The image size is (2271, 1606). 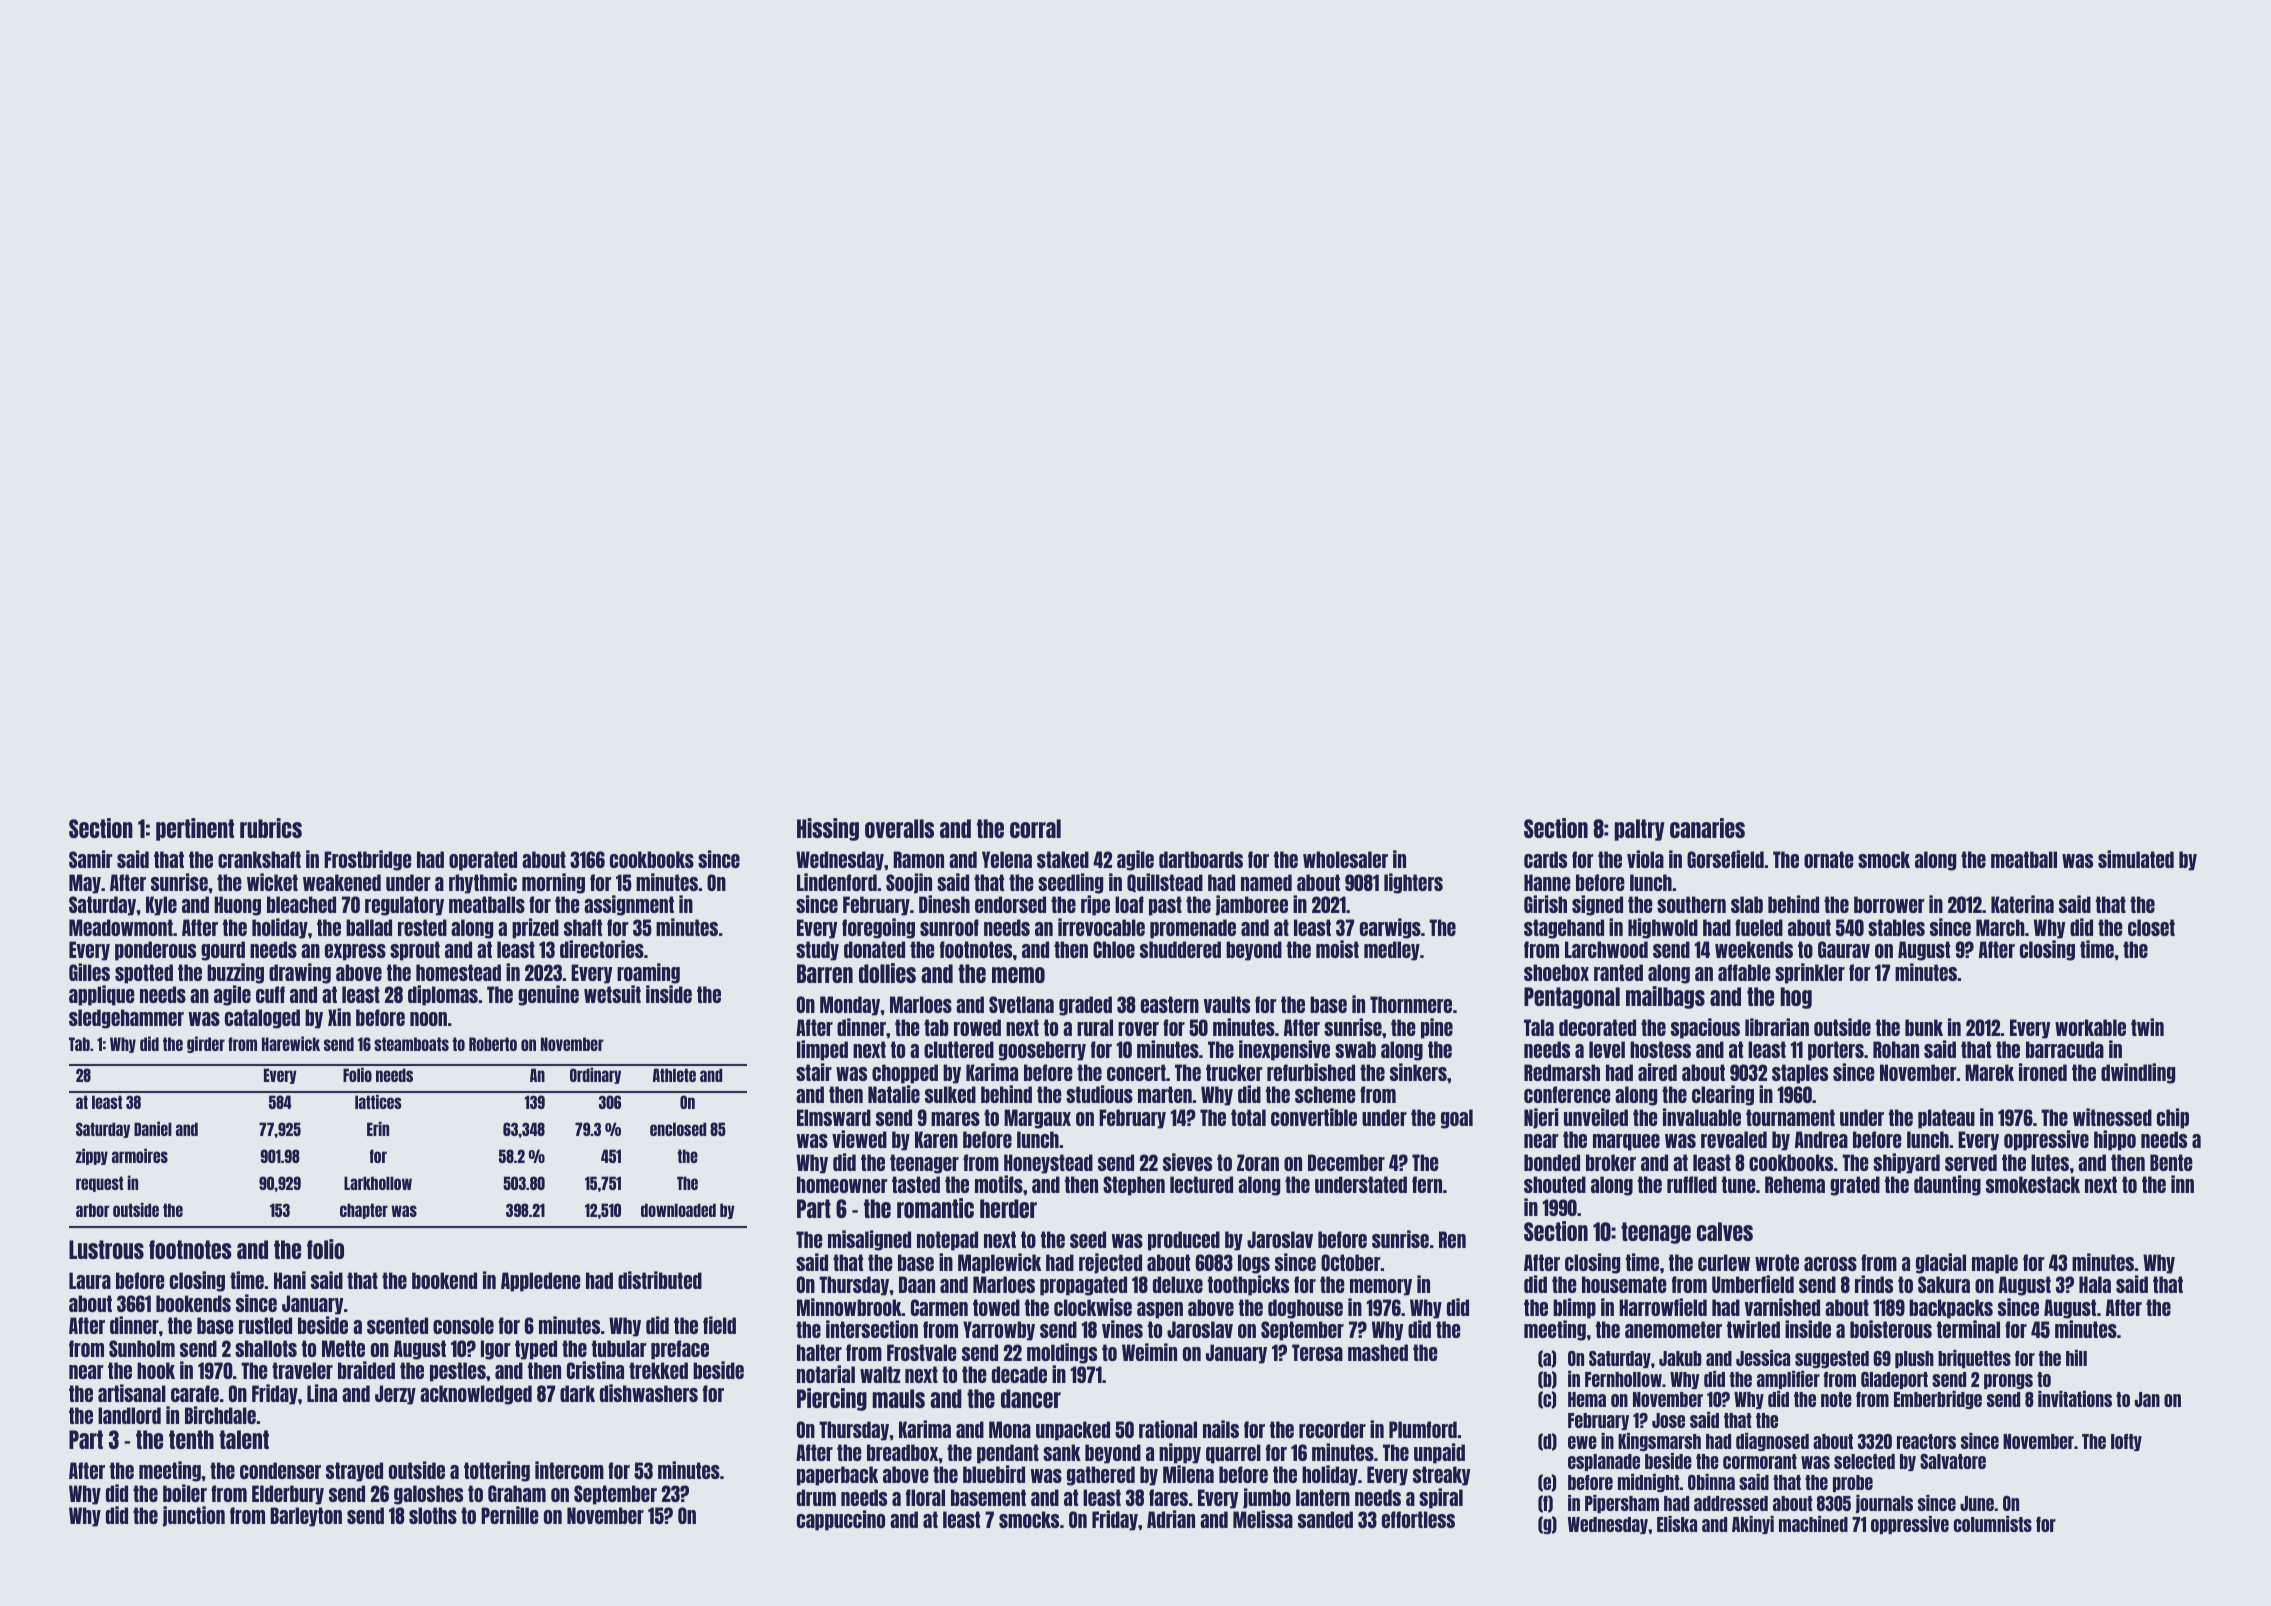 I want to click on October, so click(x=1350, y=1262).
